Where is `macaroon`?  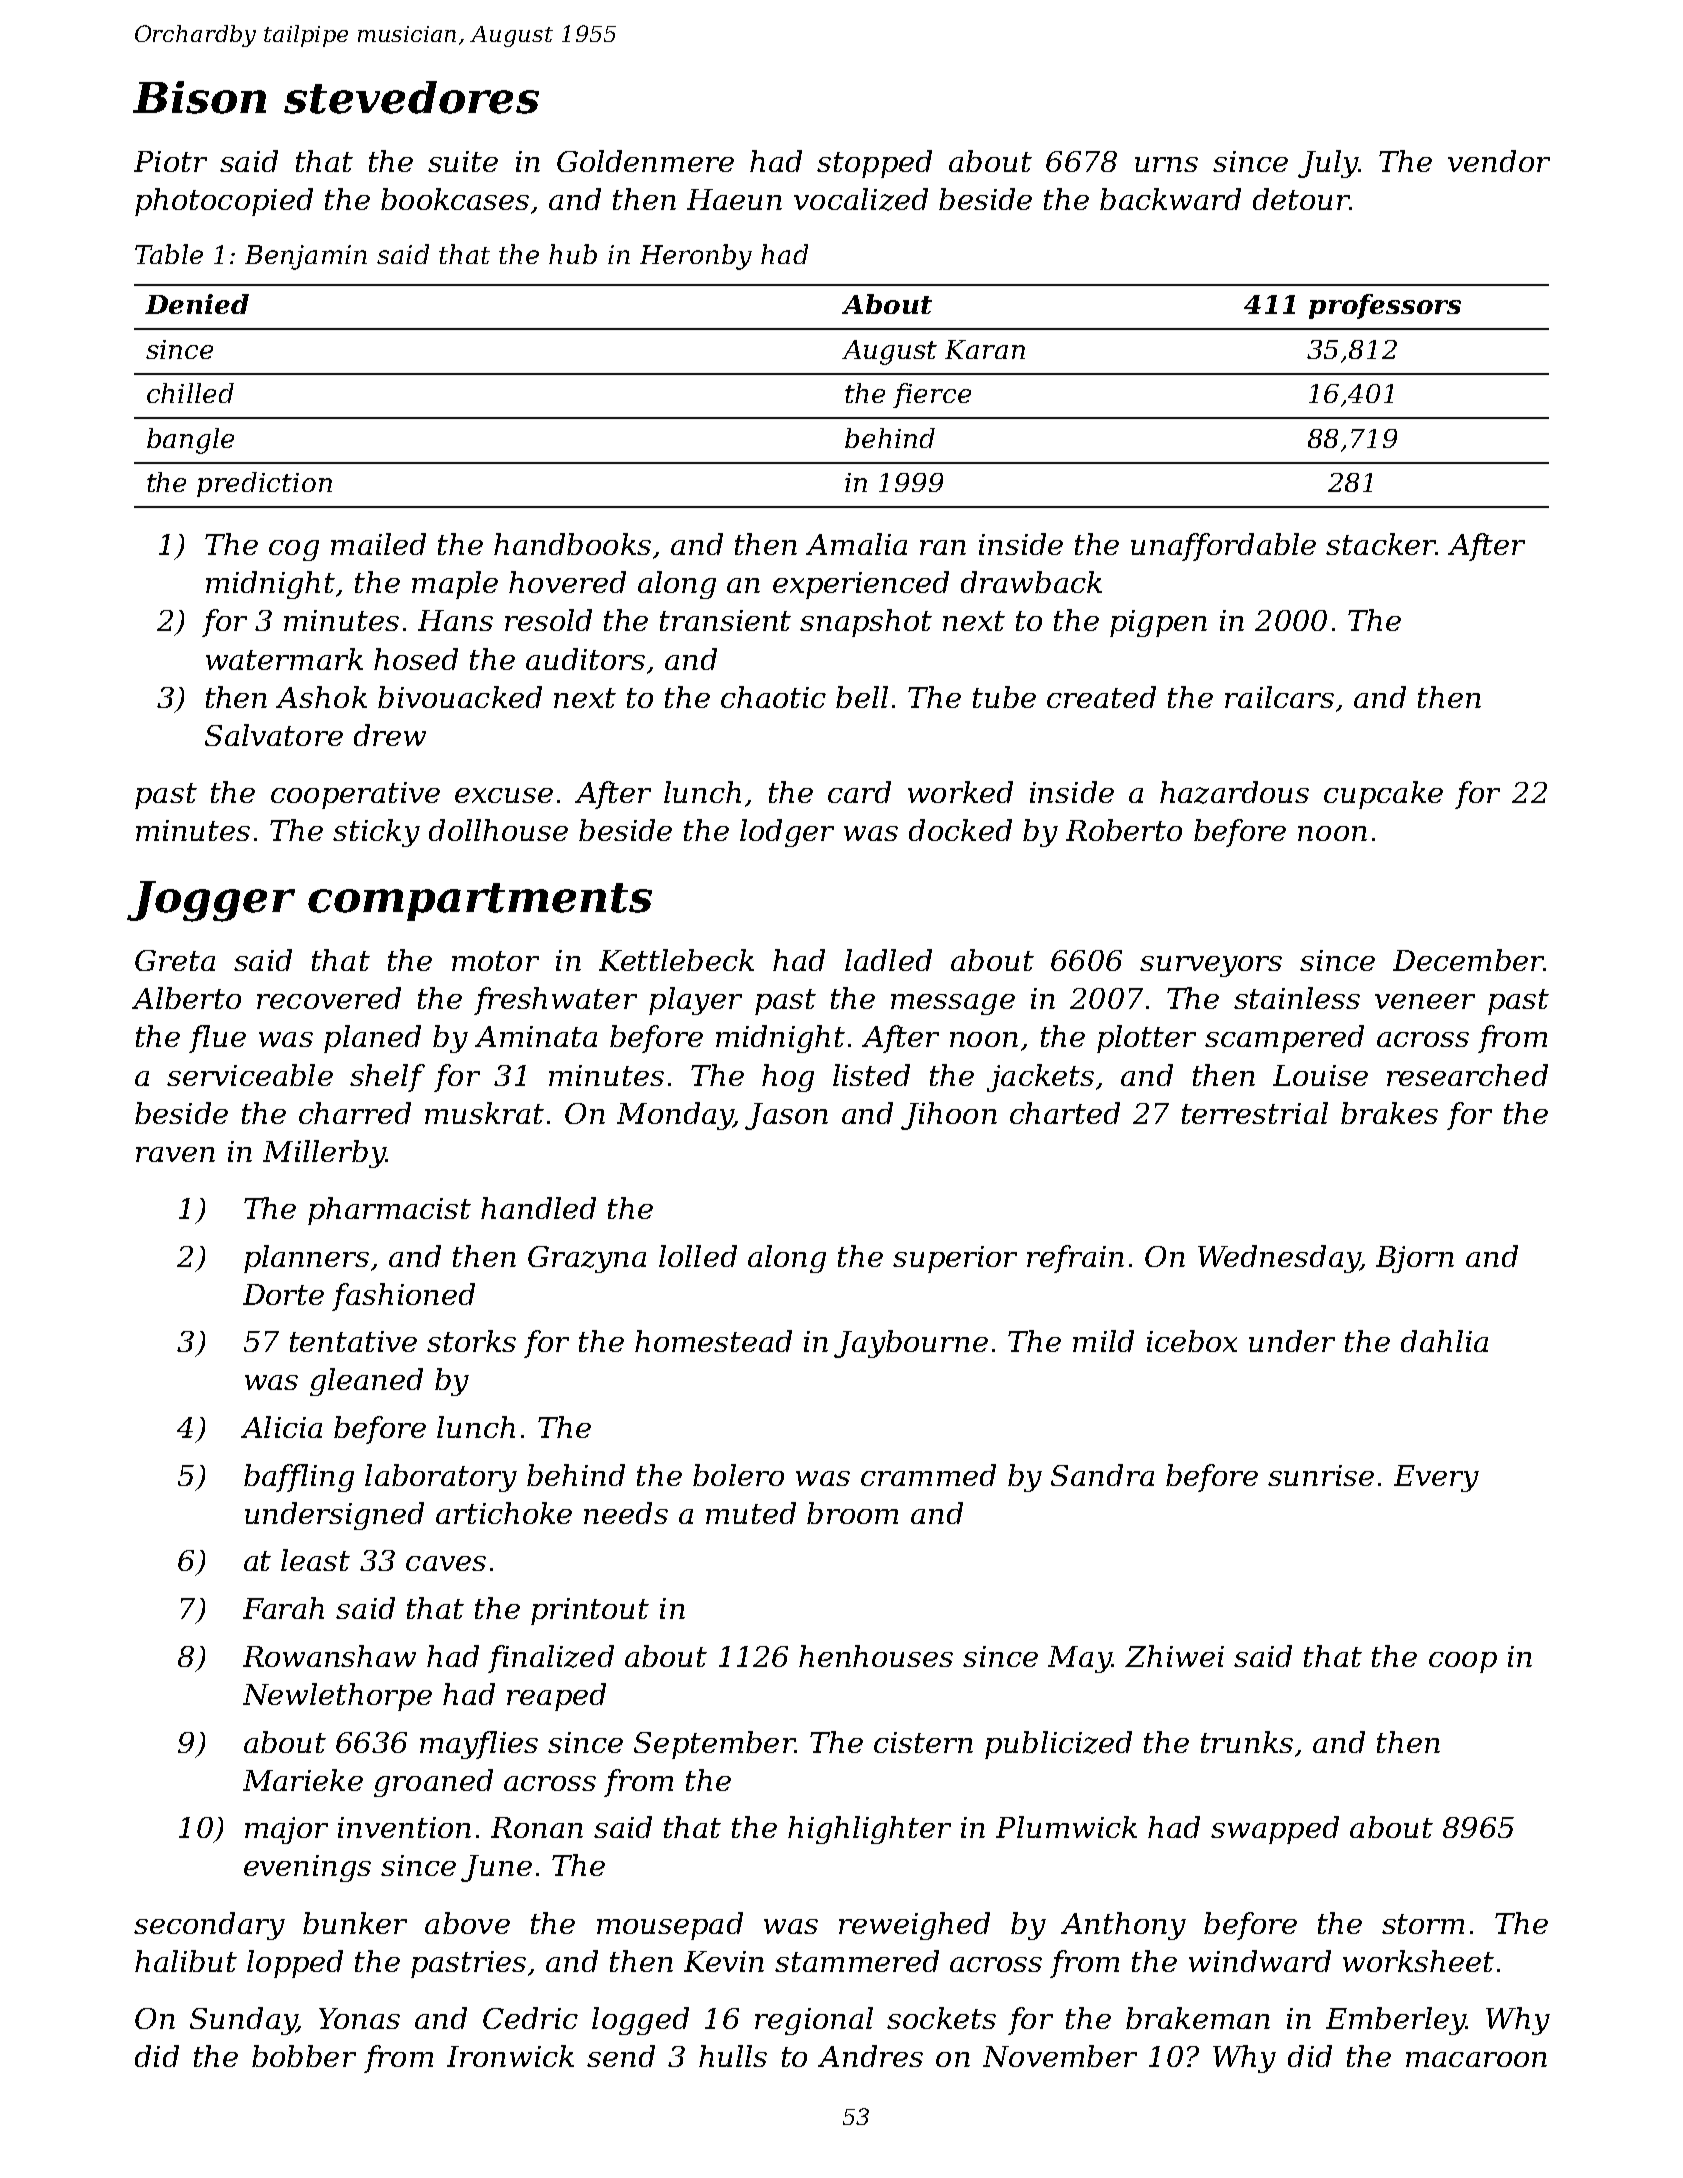
macaroon is located at coordinates (1476, 2059).
